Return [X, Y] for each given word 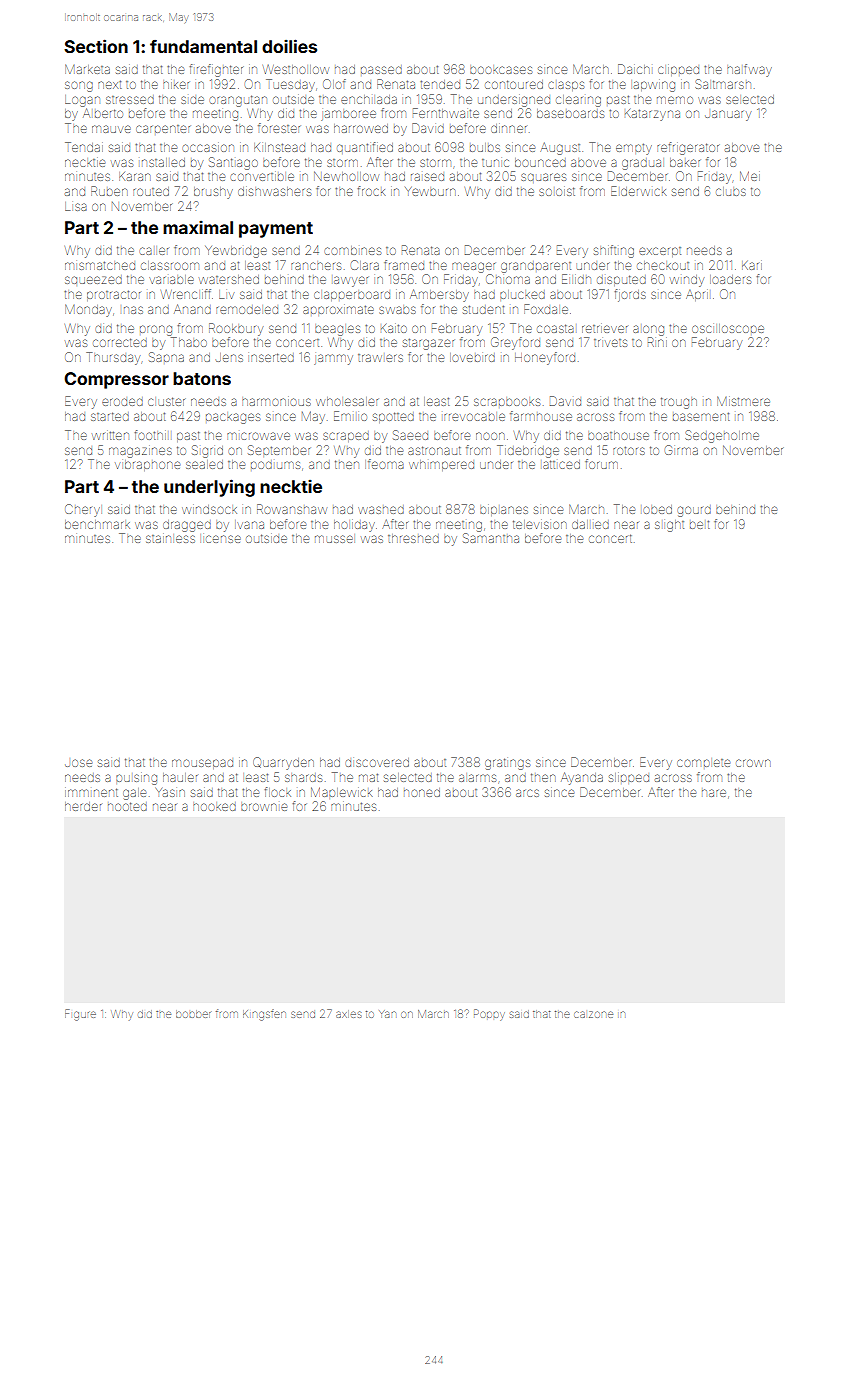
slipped [629, 777]
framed [404, 265]
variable [171, 279]
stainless [170, 539]
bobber [193, 1014]
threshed [413, 538]
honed [422, 792]
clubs [731, 191]
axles [349, 1014]
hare [714, 793]
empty [634, 149]
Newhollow [346, 176]
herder [83, 806]
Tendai [84, 147]
